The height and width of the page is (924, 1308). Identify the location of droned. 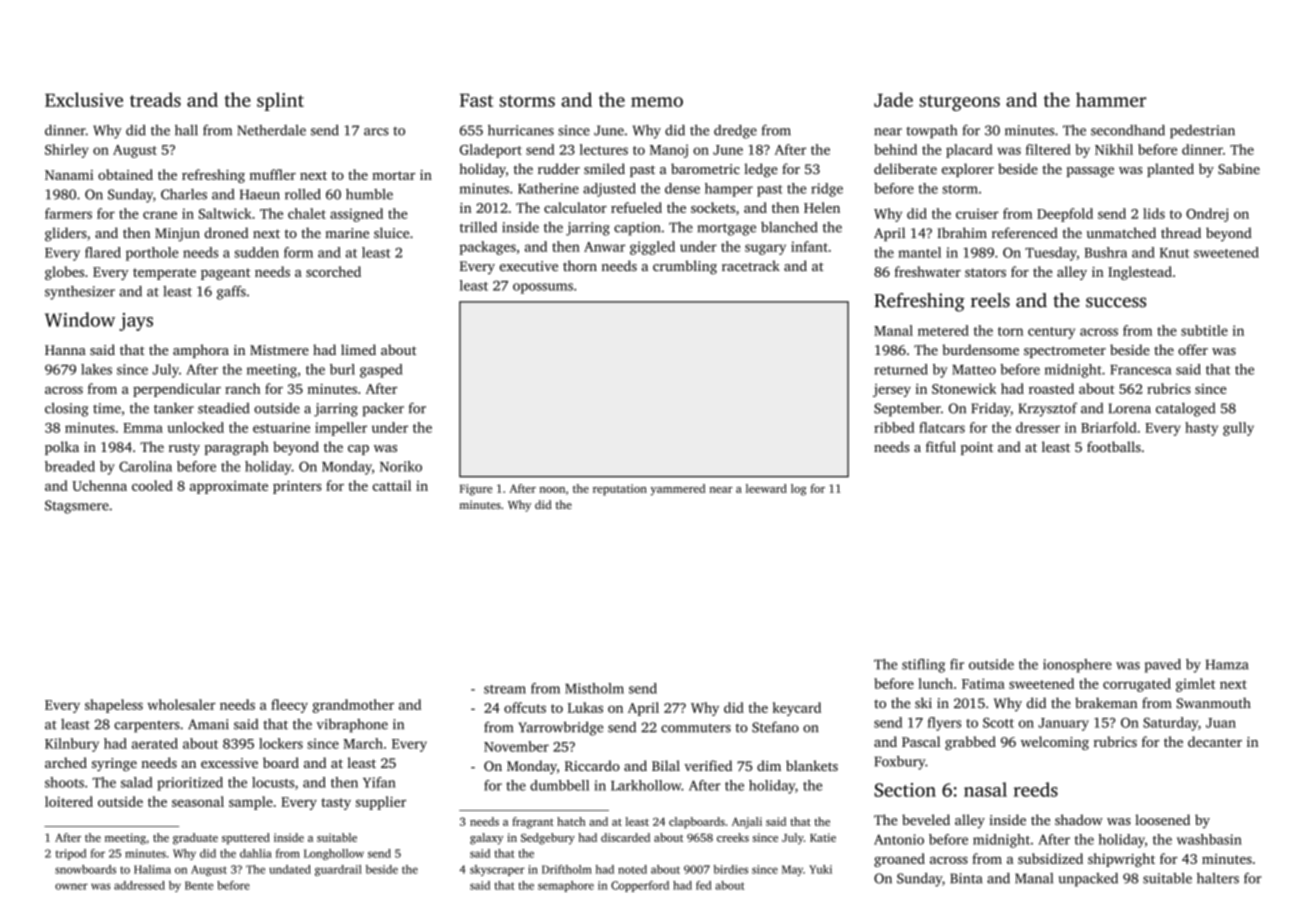
(226, 232).
